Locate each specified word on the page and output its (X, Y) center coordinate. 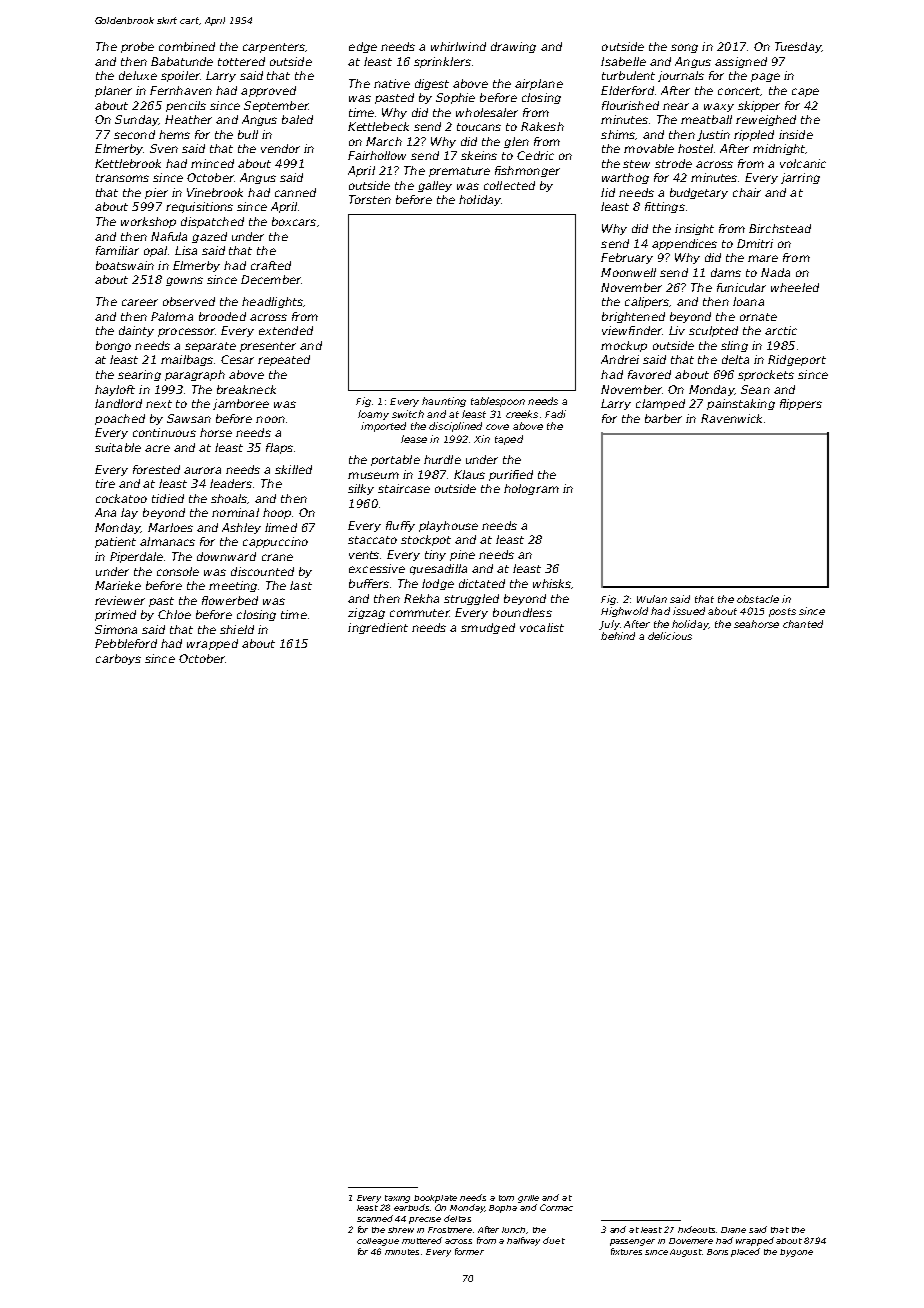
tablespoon (498, 402)
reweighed (766, 120)
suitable (118, 447)
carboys (118, 659)
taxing (397, 1199)
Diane (733, 1230)
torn (506, 1198)
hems (174, 134)
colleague (378, 1242)
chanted (803, 624)
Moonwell (628, 272)
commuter (420, 613)
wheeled (795, 287)
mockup (624, 346)
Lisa (186, 250)
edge (363, 47)
